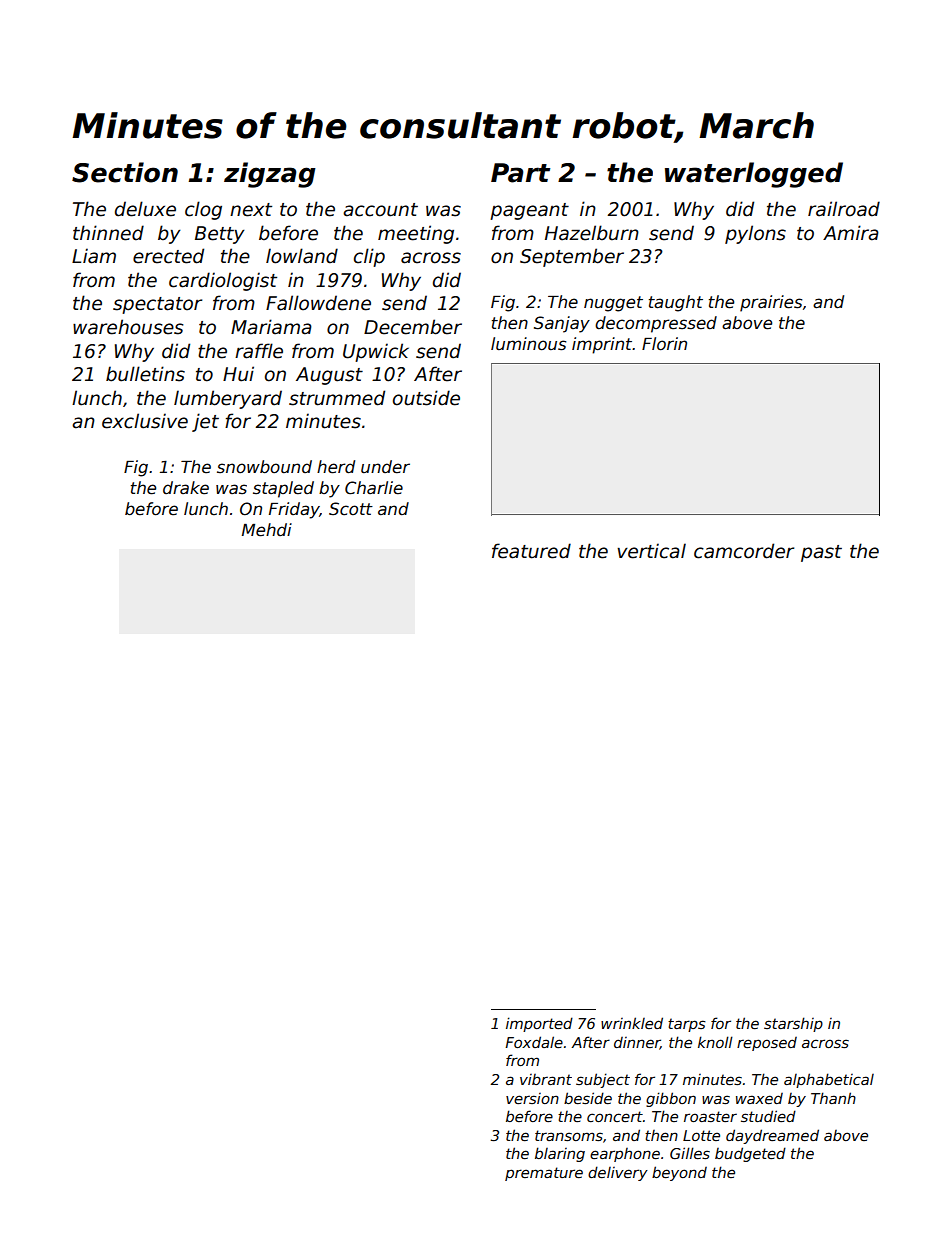 The height and width of the image is (1233, 952). What do you see at coordinates (426, 398) in the image?
I see `outside` at bounding box center [426, 398].
